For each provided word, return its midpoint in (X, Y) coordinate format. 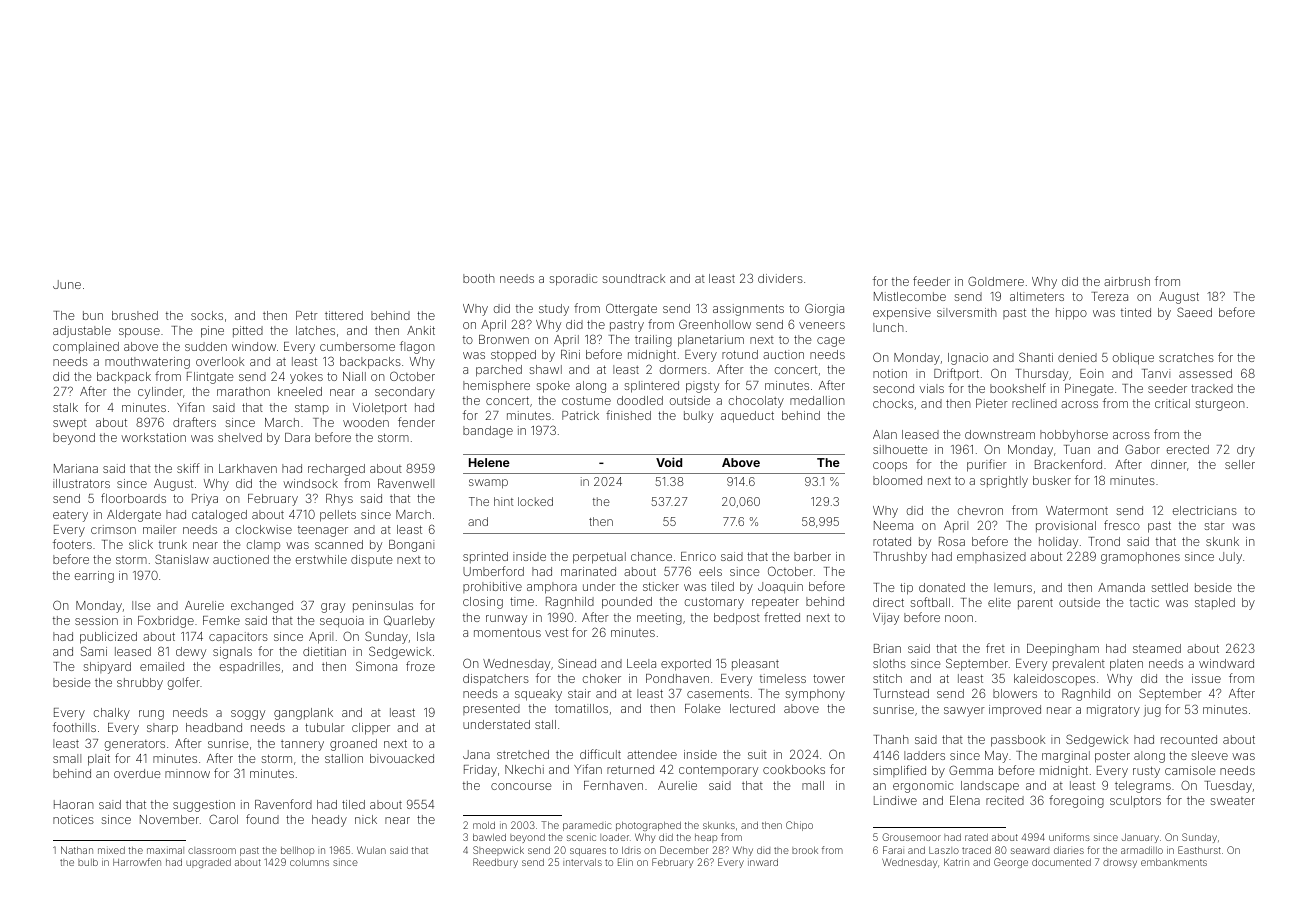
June (67, 284)
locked (535, 501)
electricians (1205, 510)
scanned (339, 544)
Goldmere (996, 281)
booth (479, 278)
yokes (306, 378)
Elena (965, 800)
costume (586, 400)
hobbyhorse (1074, 436)
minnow (187, 773)
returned (630, 769)
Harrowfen (137, 862)
